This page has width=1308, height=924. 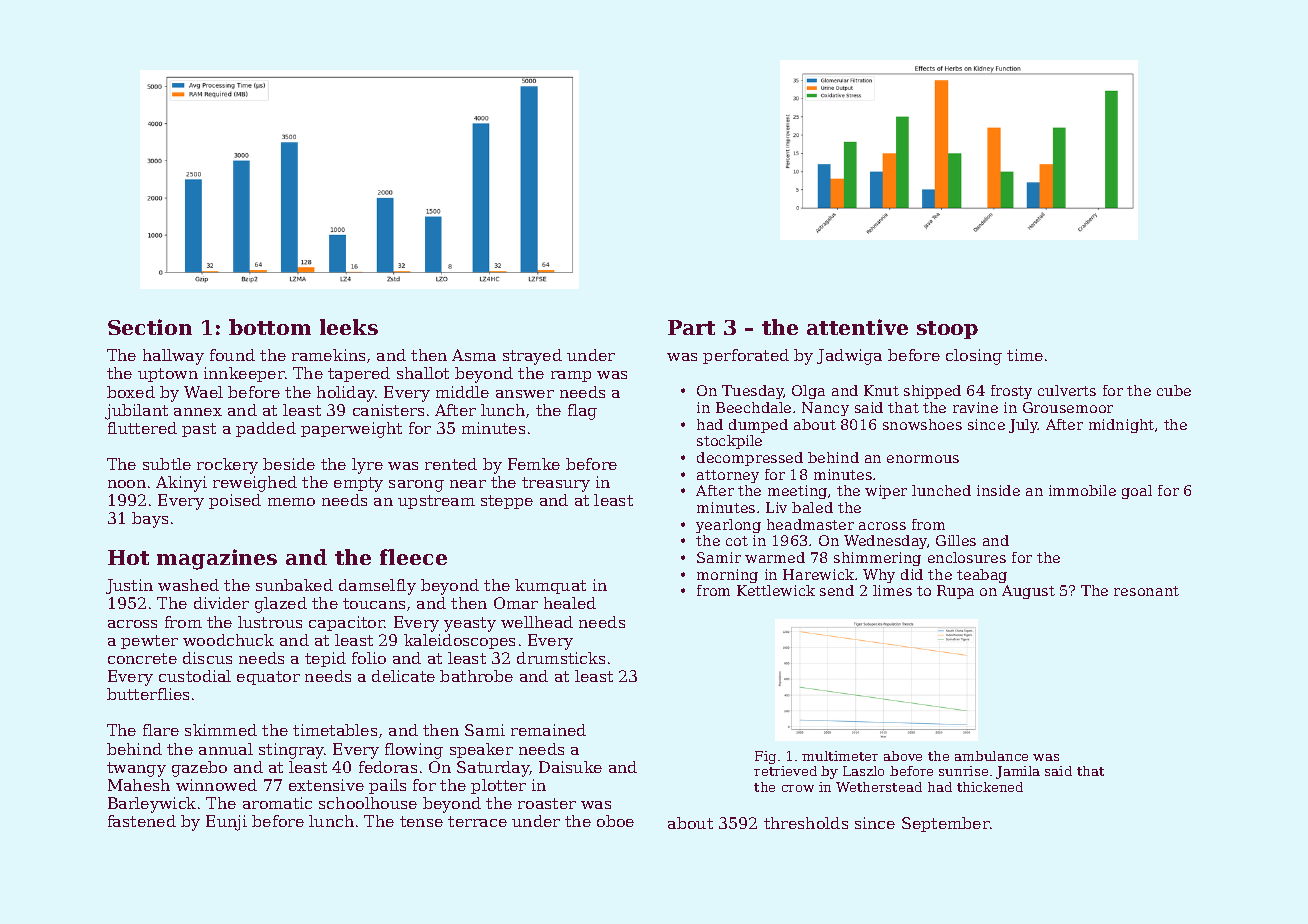 What do you see at coordinates (615, 821) in the page?
I see `oboe` at bounding box center [615, 821].
